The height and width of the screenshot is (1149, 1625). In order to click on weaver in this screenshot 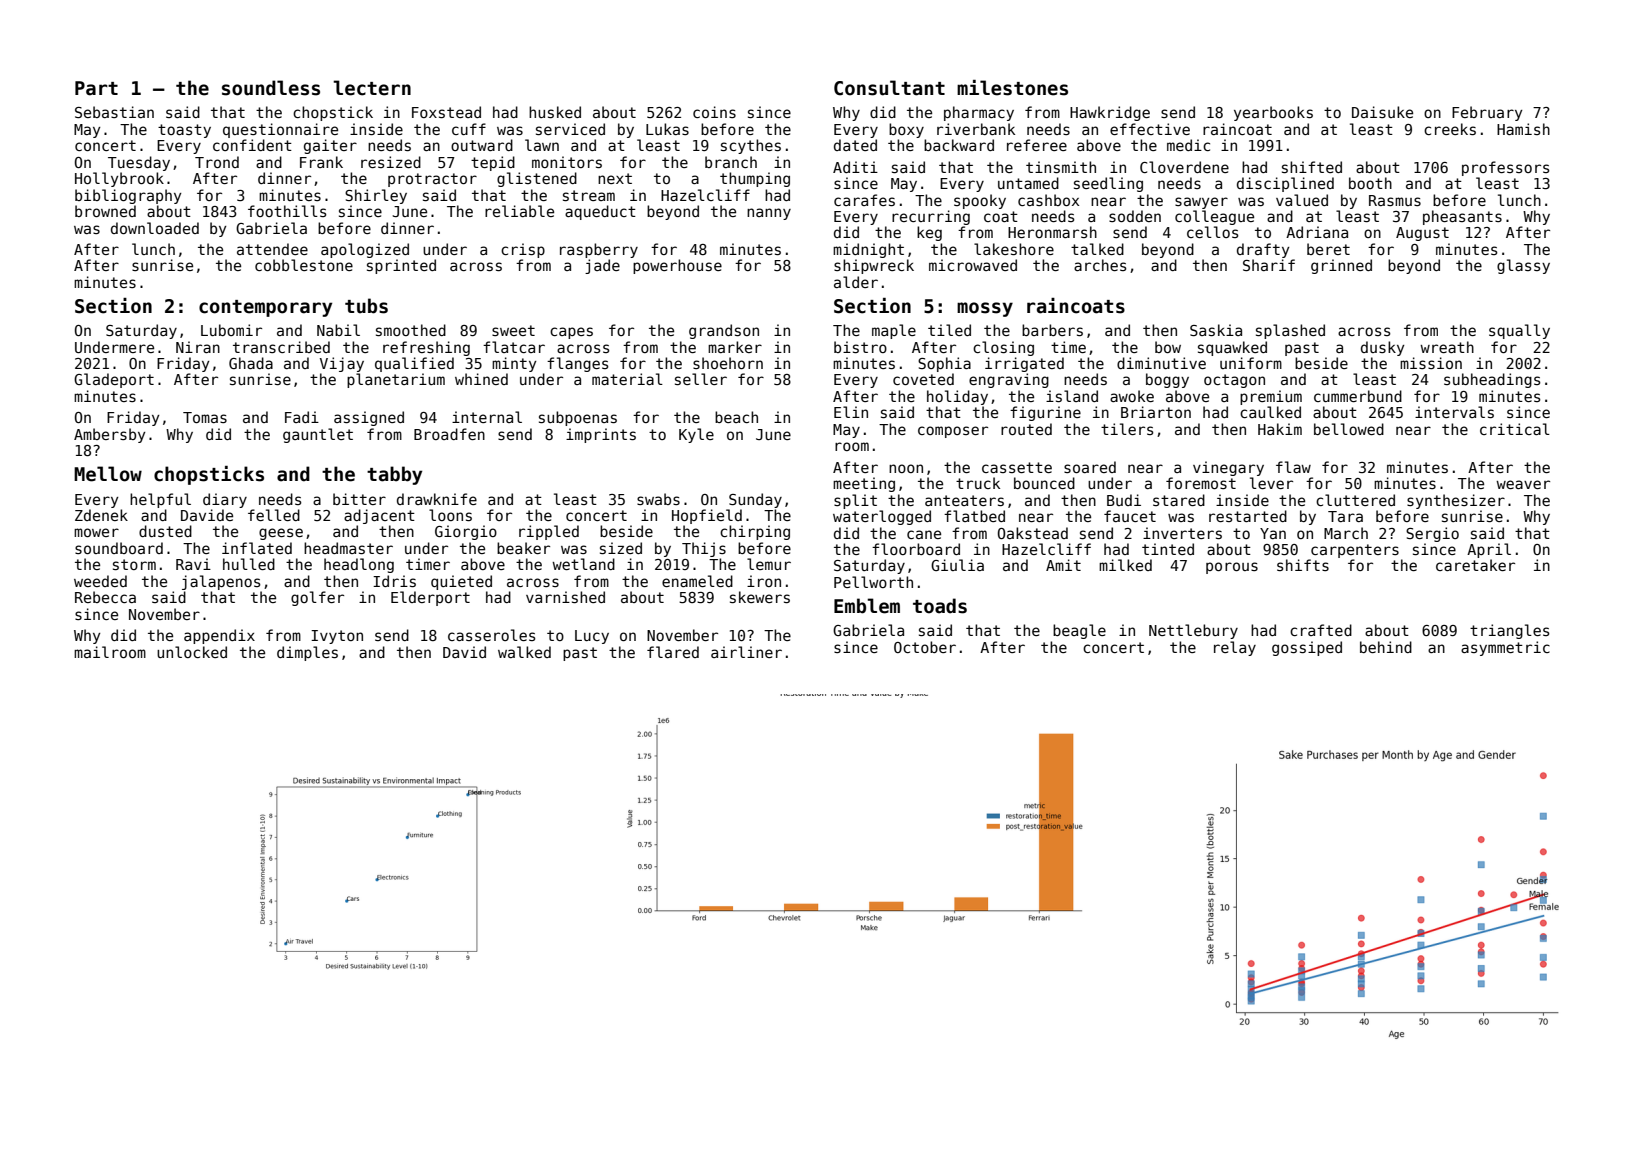, I will do `click(1523, 484)`.
